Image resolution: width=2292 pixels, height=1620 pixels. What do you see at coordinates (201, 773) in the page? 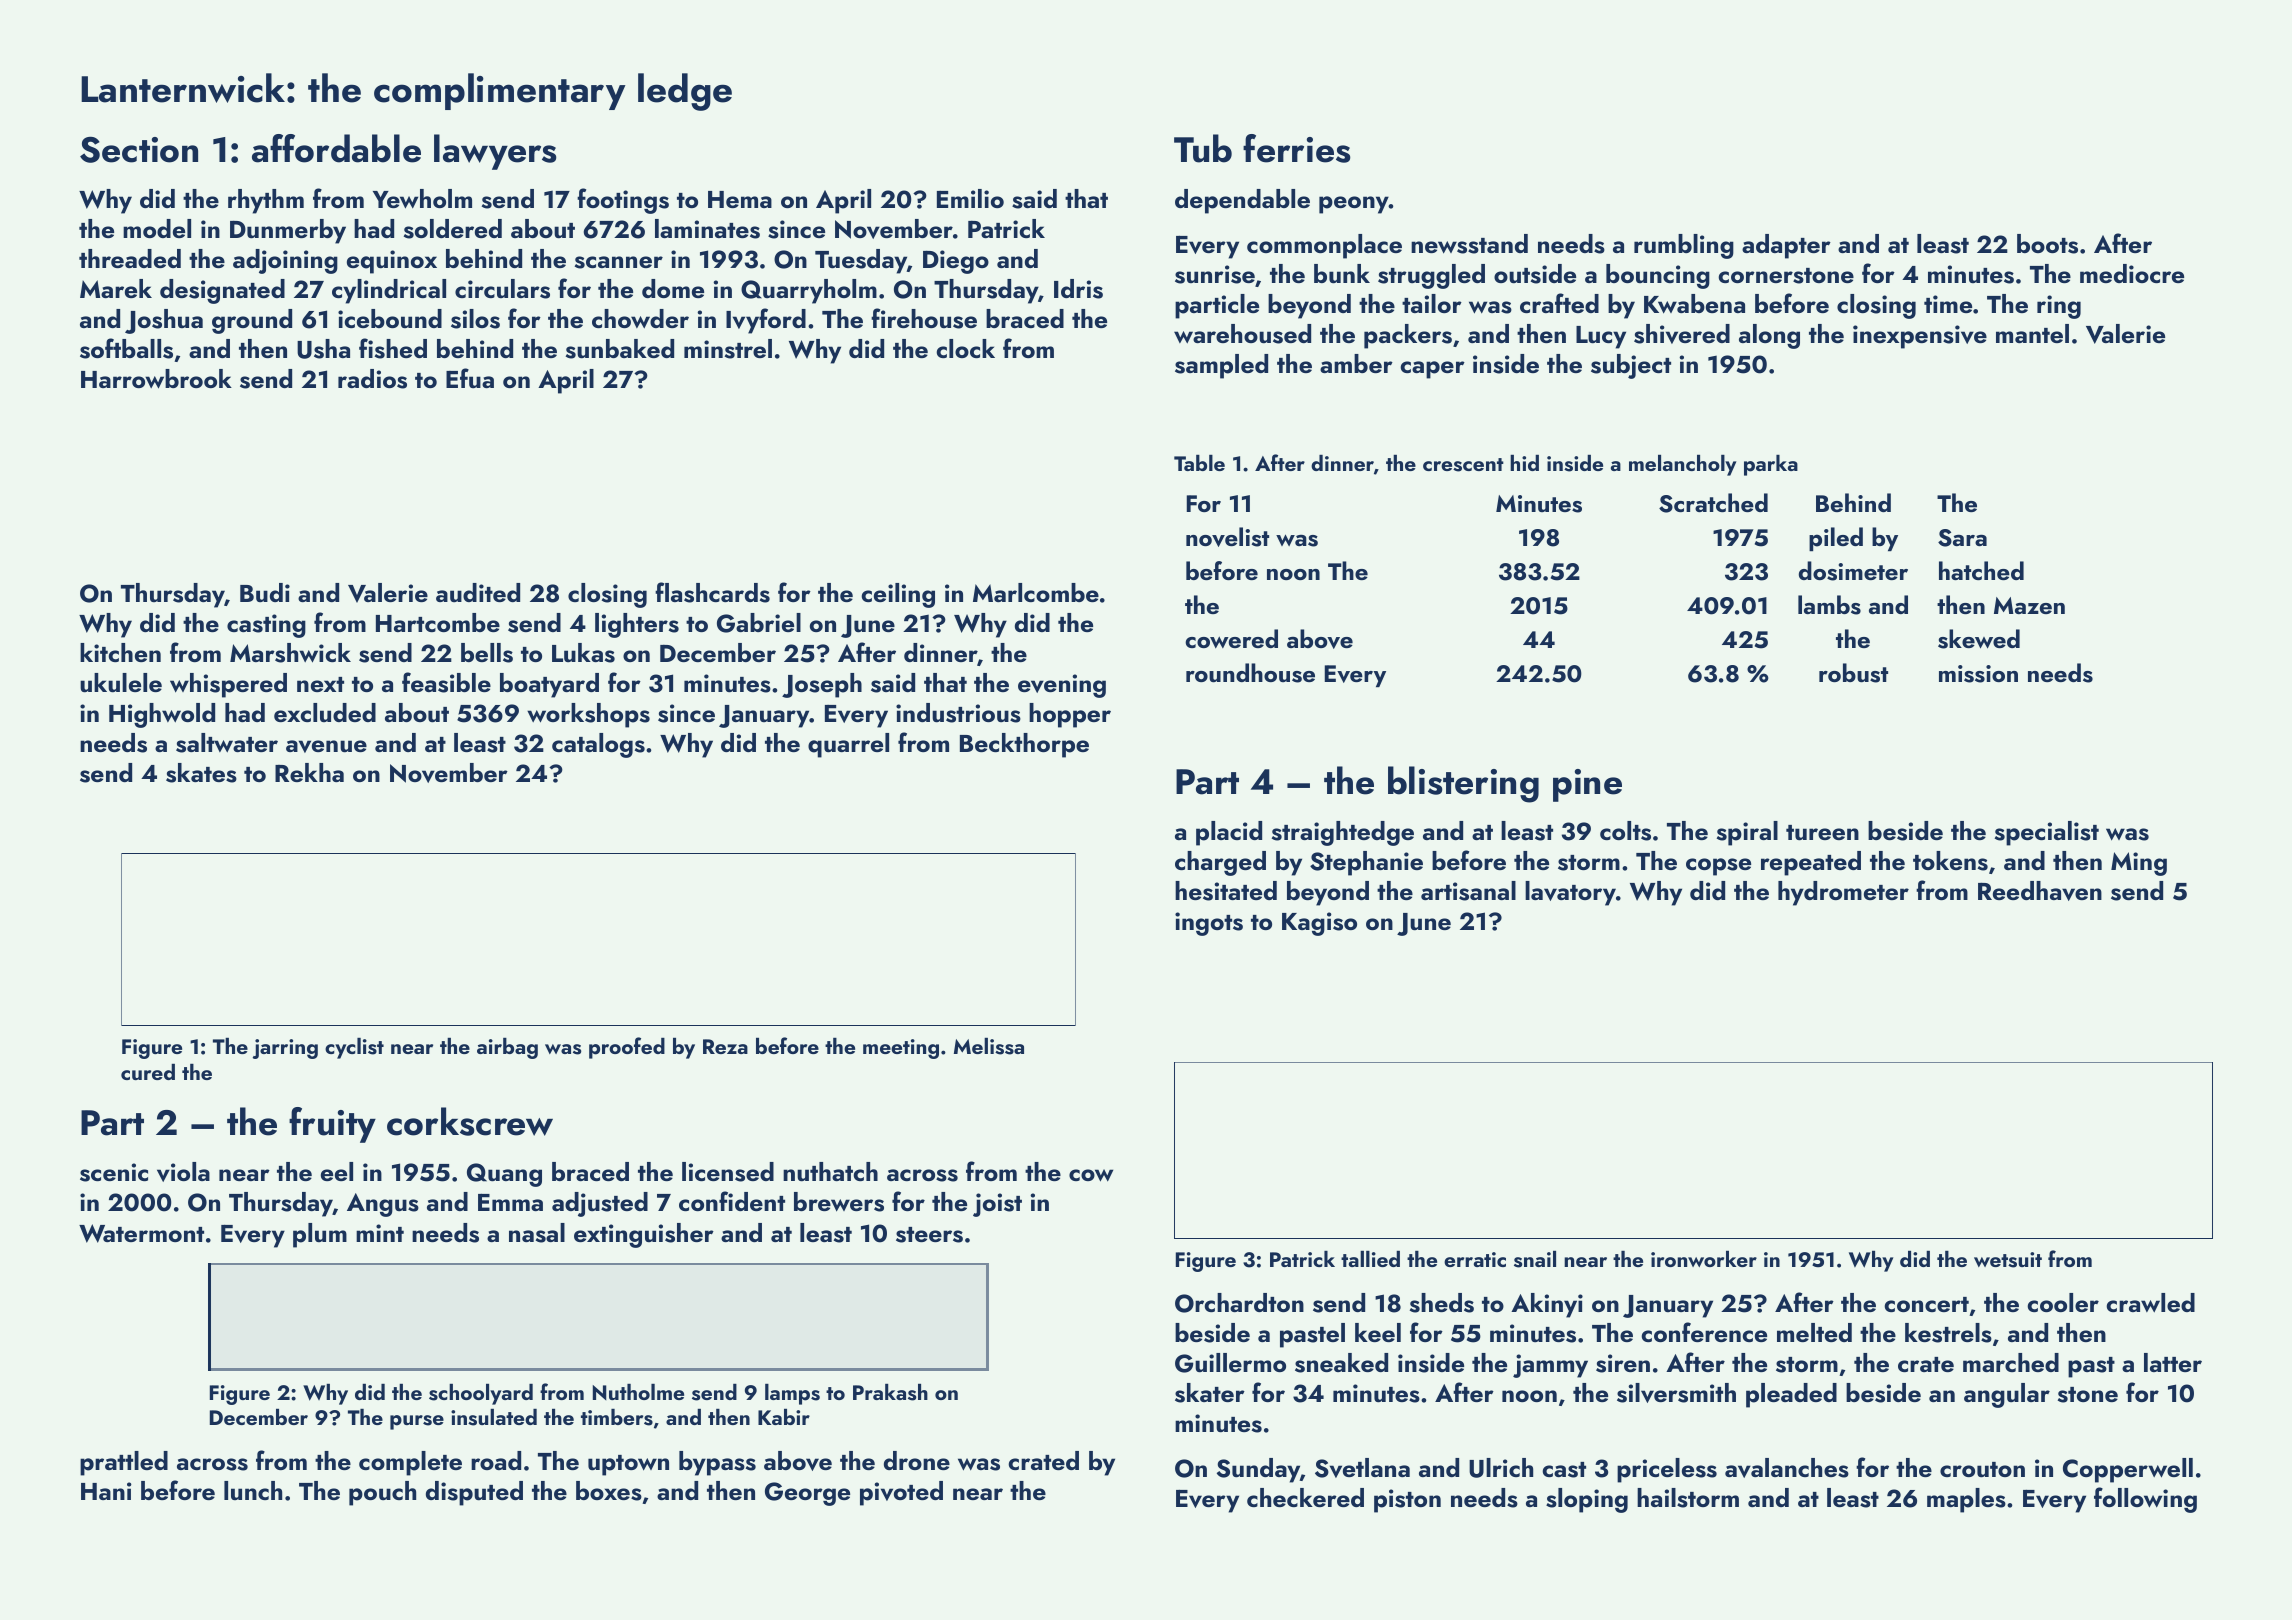
I see `skates` at bounding box center [201, 773].
